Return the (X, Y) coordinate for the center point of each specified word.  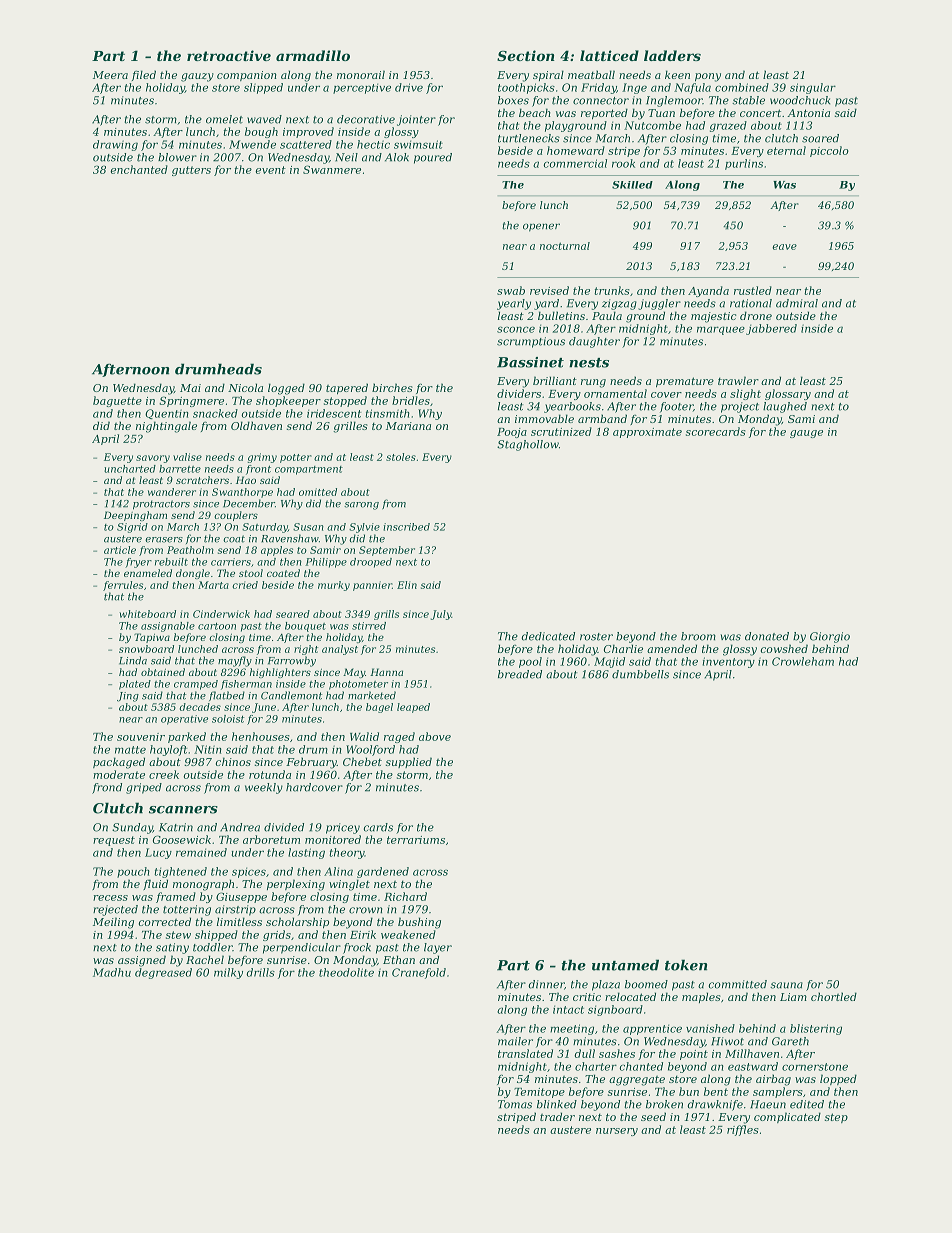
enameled (148, 573)
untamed (625, 965)
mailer (515, 1041)
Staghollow (528, 445)
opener (541, 227)
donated (767, 636)
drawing (115, 145)
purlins (744, 164)
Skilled (632, 185)
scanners (183, 810)
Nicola (245, 387)
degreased (163, 973)
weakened (408, 934)
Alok (397, 157)
